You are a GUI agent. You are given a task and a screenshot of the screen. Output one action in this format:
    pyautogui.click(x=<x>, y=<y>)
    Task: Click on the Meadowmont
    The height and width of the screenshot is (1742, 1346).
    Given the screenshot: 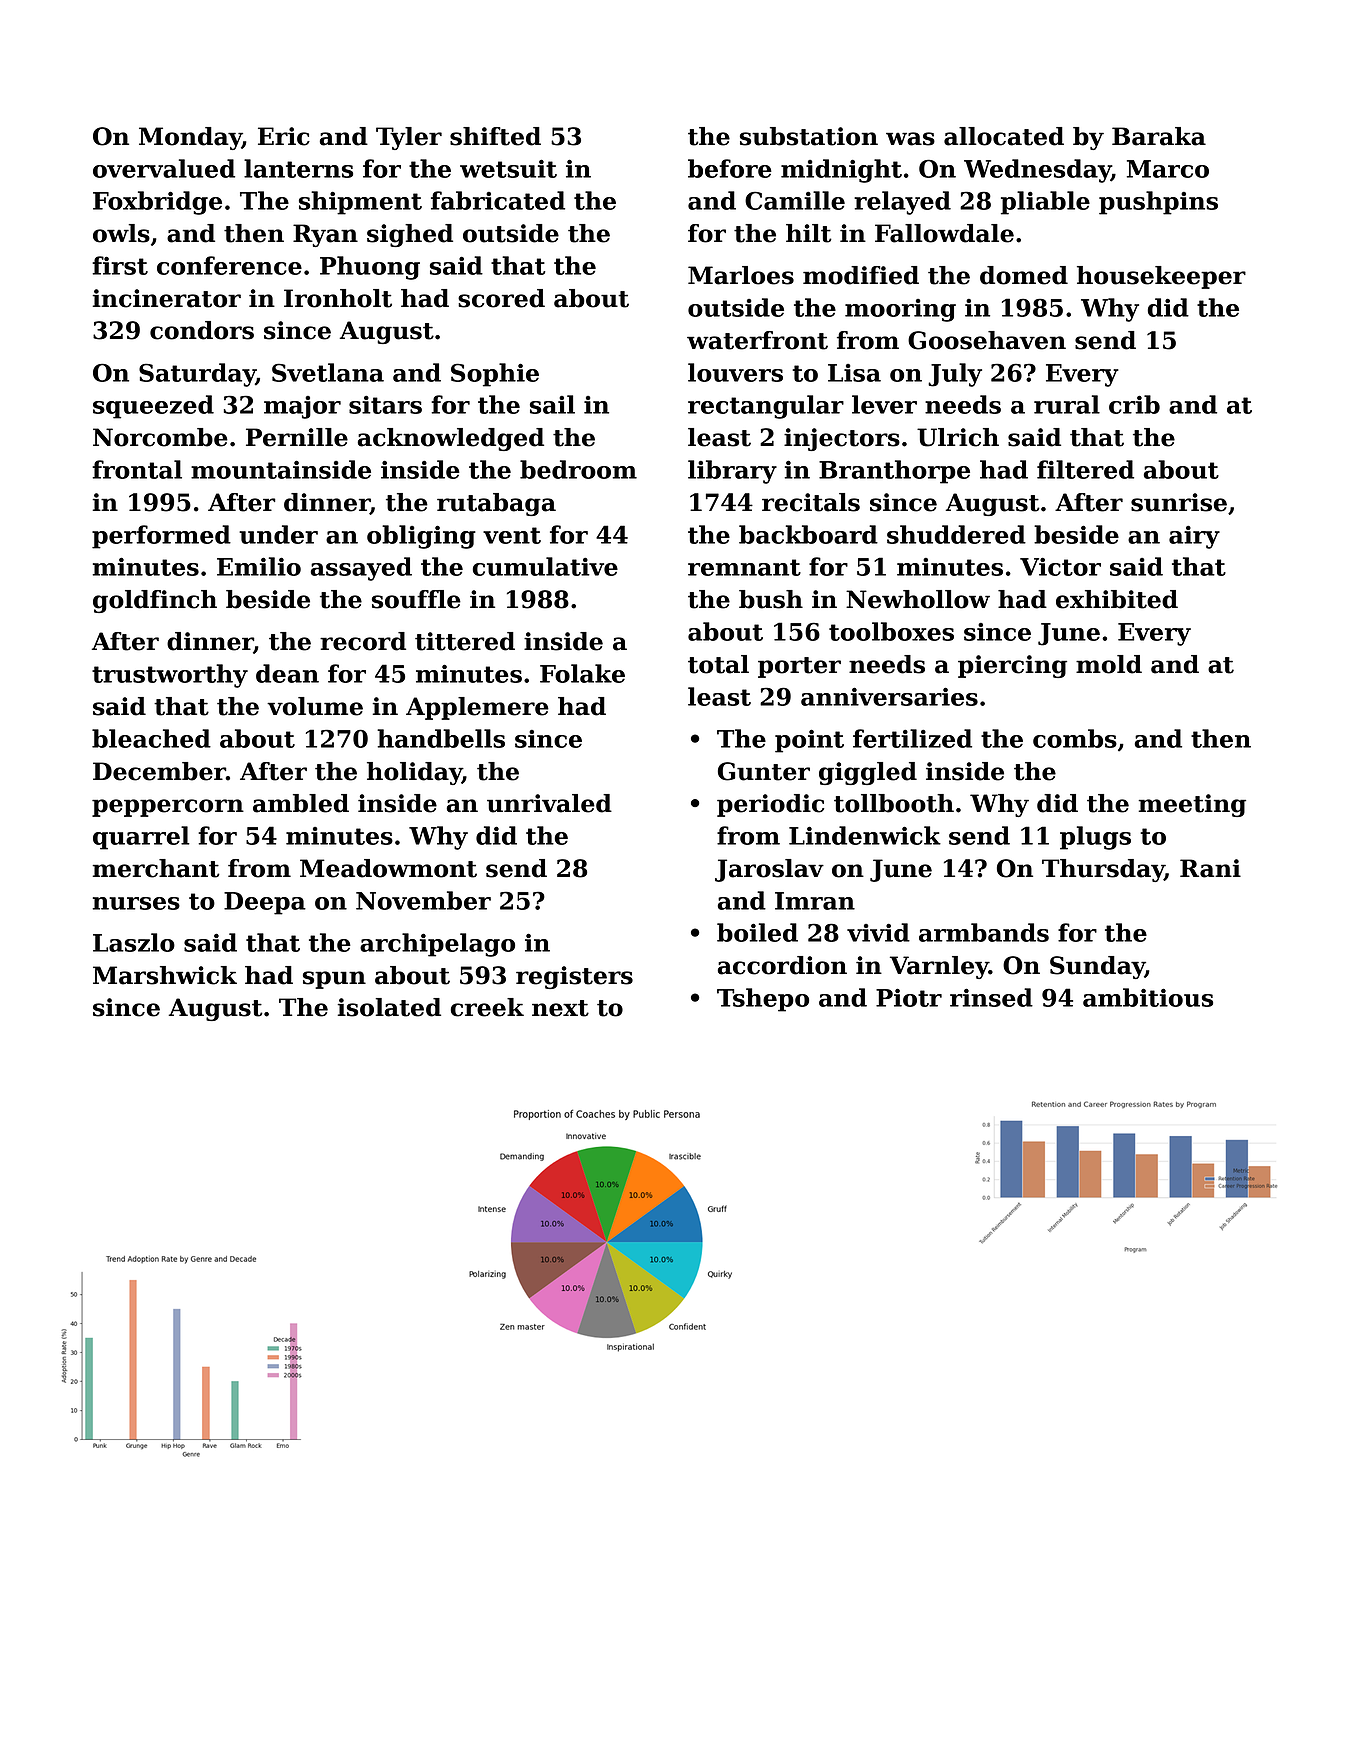 What is the action you would take?
    pyautogui.click(x=388, y=868)
